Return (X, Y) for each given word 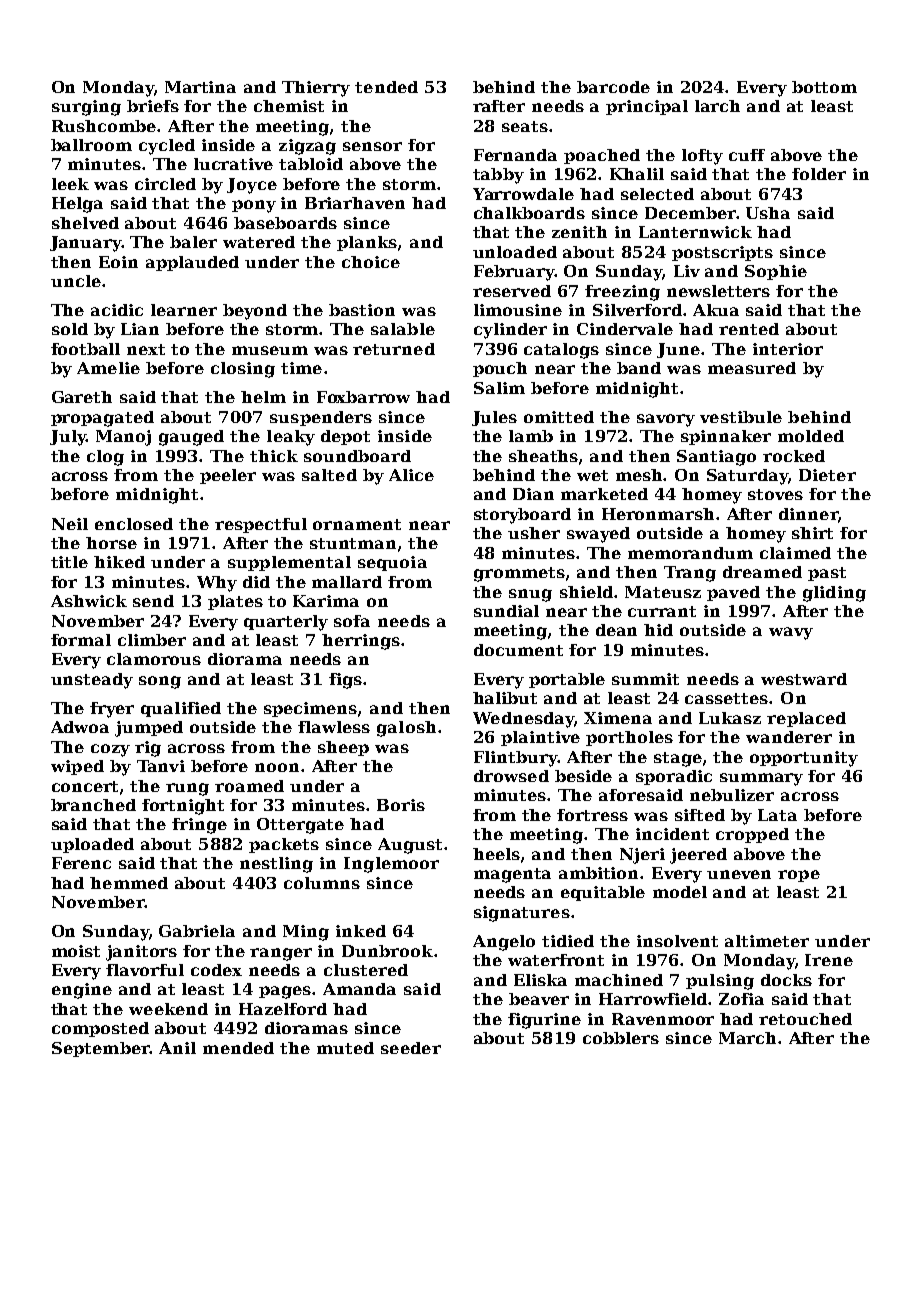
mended (238, 1048)
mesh (640, 475)
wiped (77, 767)
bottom (824, 87)
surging (86, 108)
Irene (829, 960)
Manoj (123, 438)
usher (534, 533)
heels (496, 854)
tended (386, 87)
